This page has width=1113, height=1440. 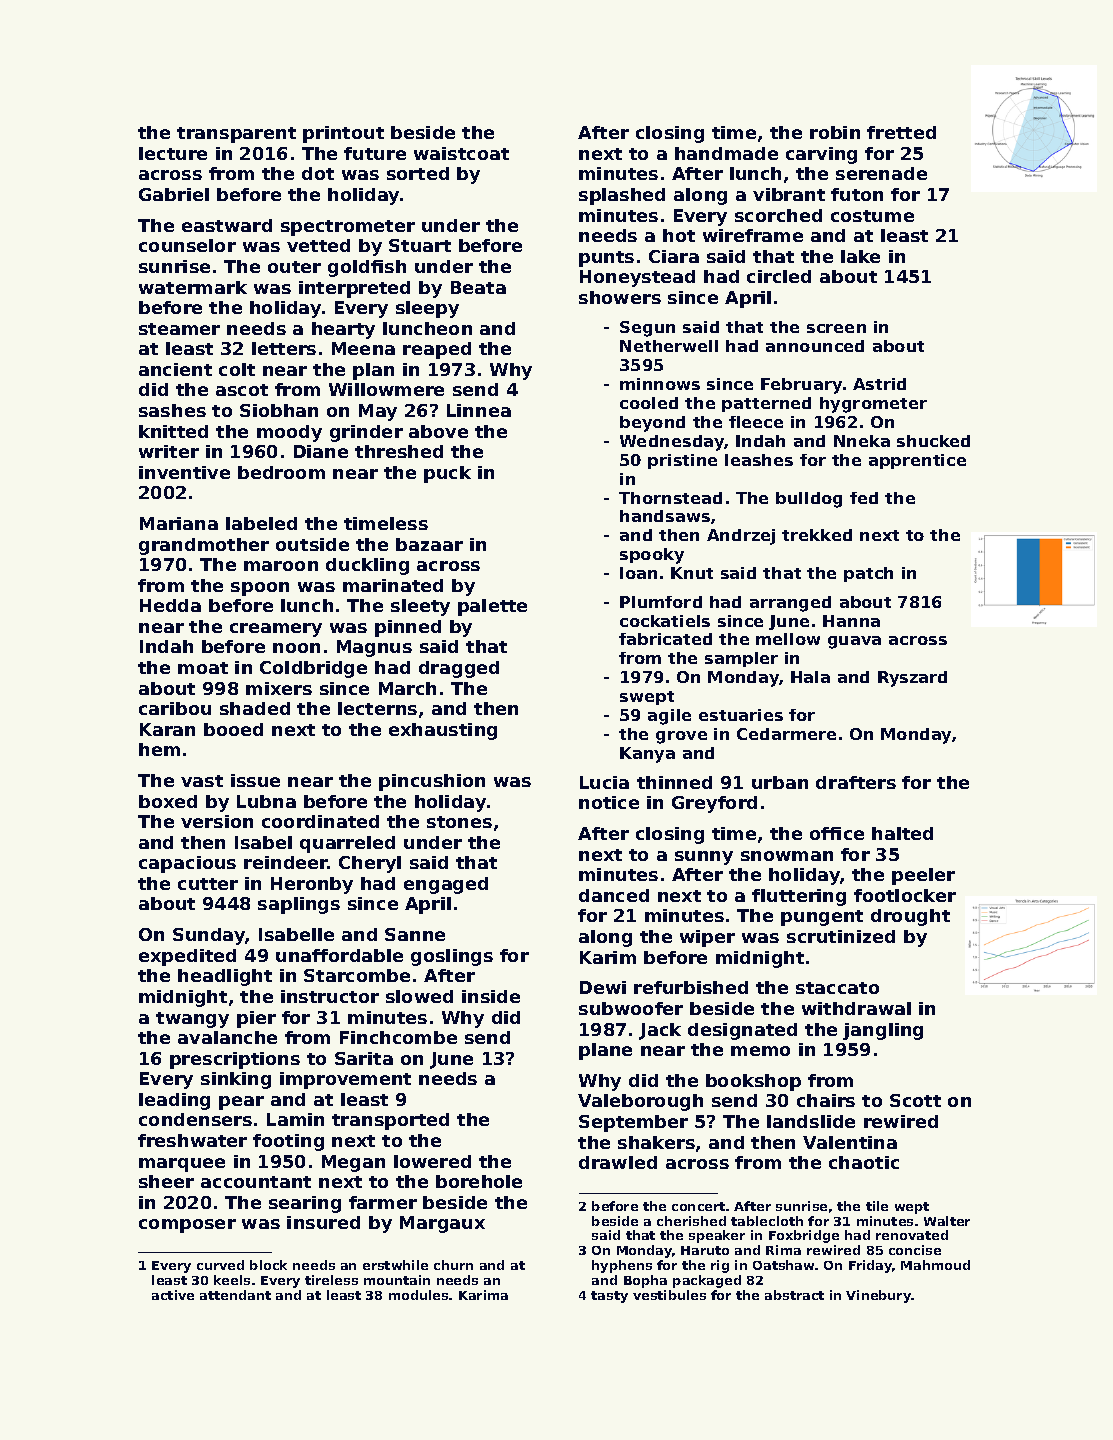 I want to click on lecture, so click(x=173, y=153).
